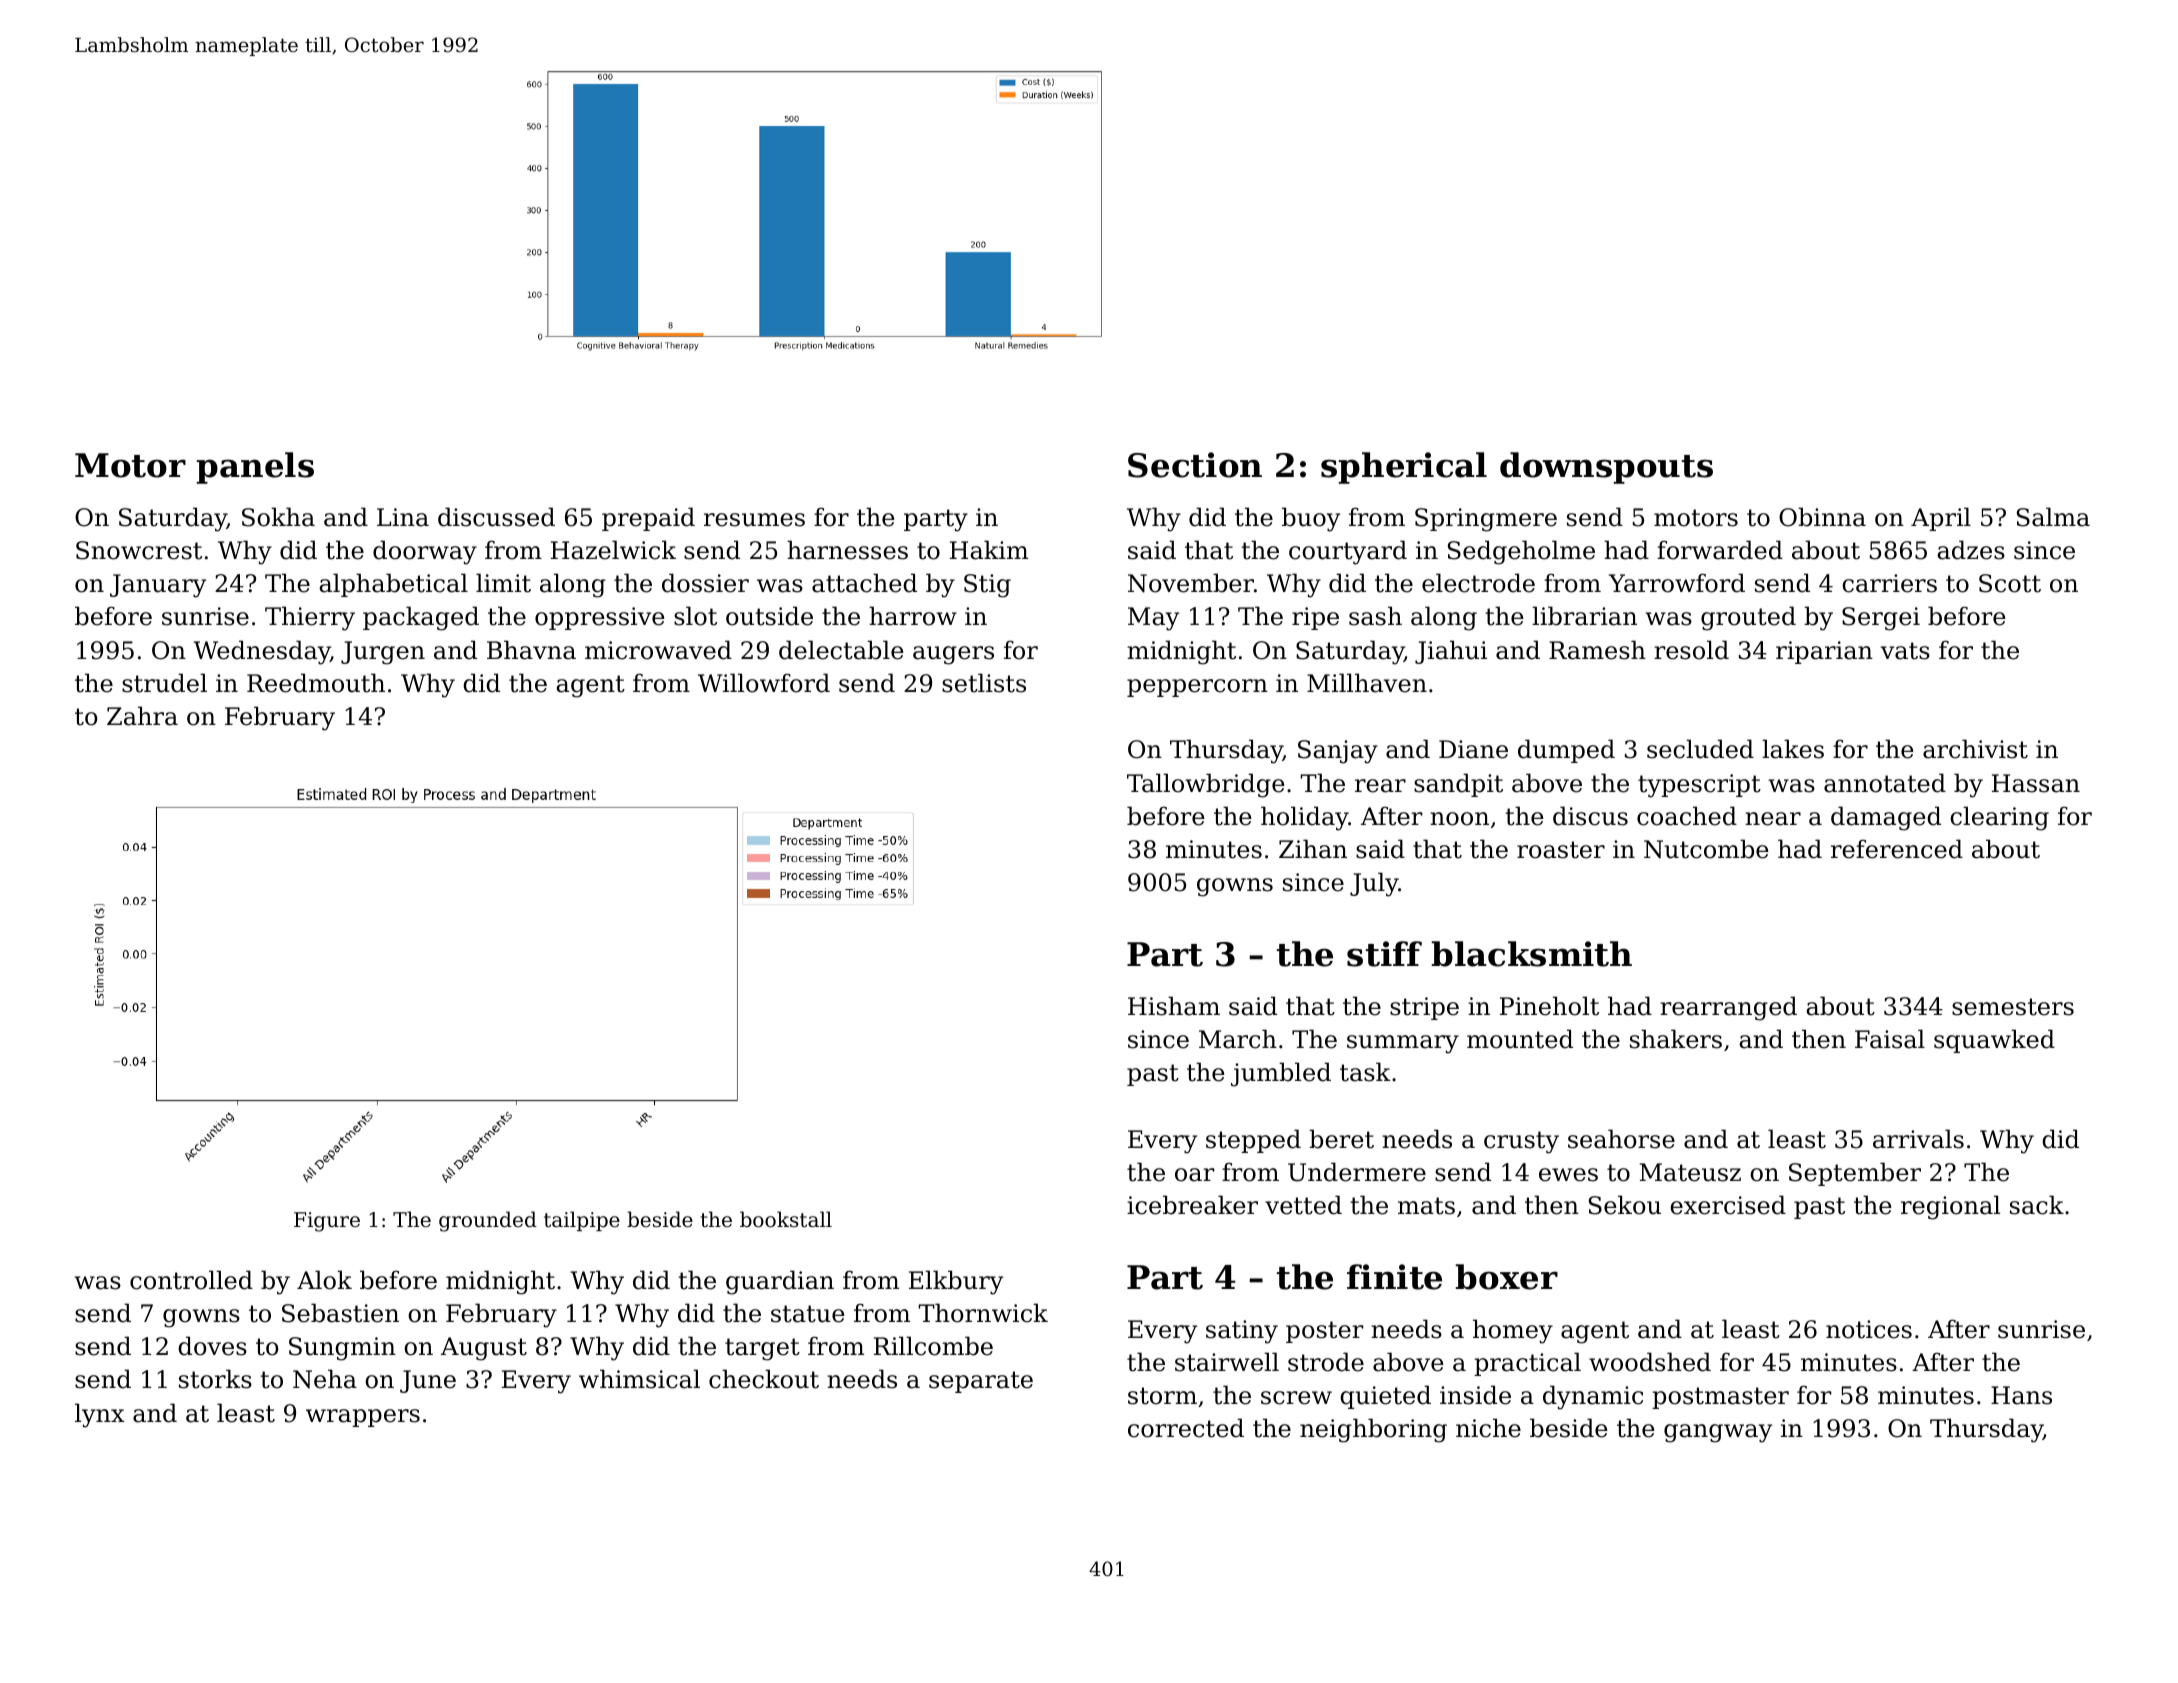  I want to click on doves, so click(212, 1346).
